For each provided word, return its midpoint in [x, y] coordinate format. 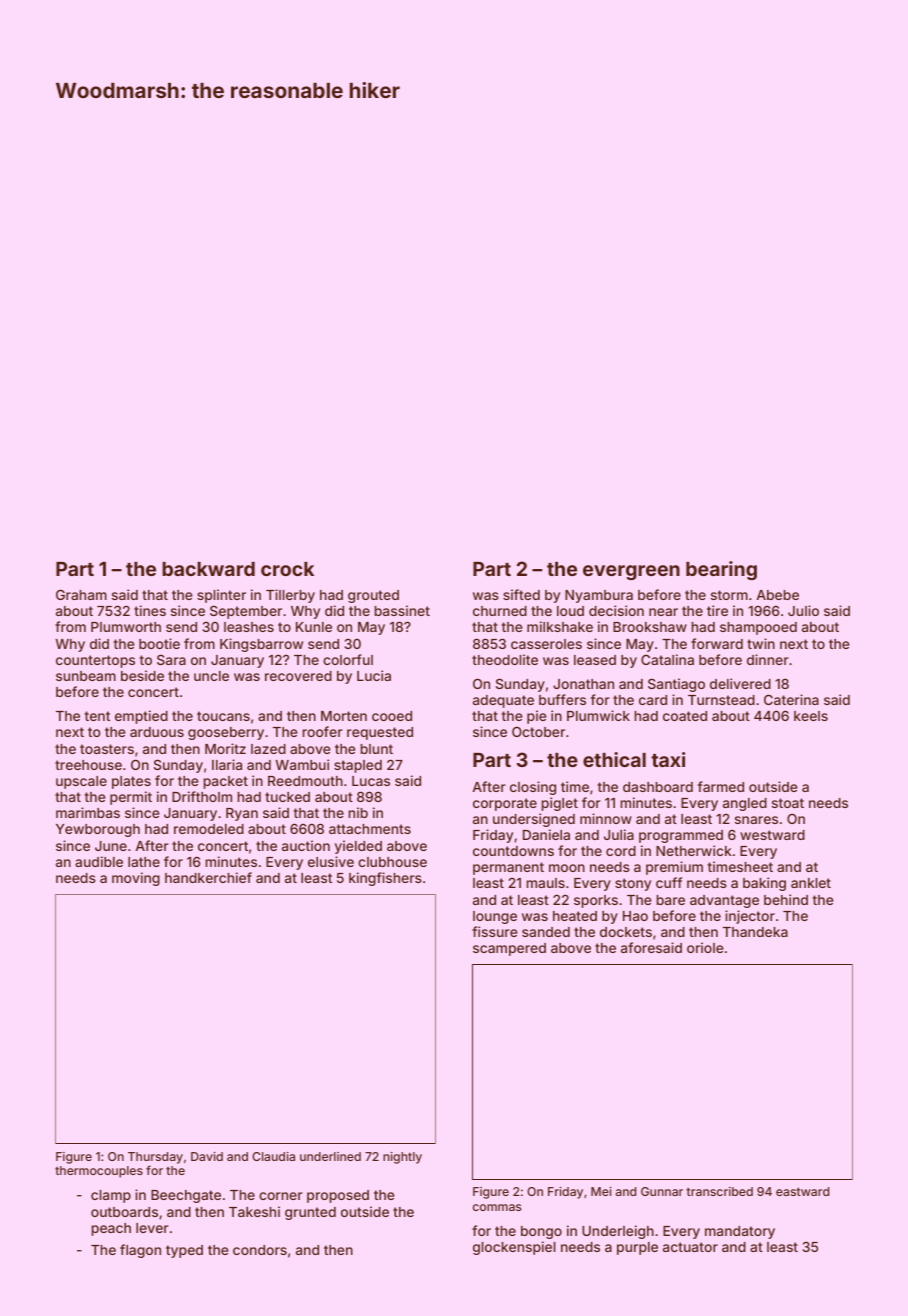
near [663, 612]
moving [136, 879]
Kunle [314, 627]
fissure [495, 931]
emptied [141, 717]
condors [260, 1250]
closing [533, 788]
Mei [601, 1191]
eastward [802, 1191]
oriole [705, 947]
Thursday [155, 1158]
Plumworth [126, 627]
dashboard [658, 787]
